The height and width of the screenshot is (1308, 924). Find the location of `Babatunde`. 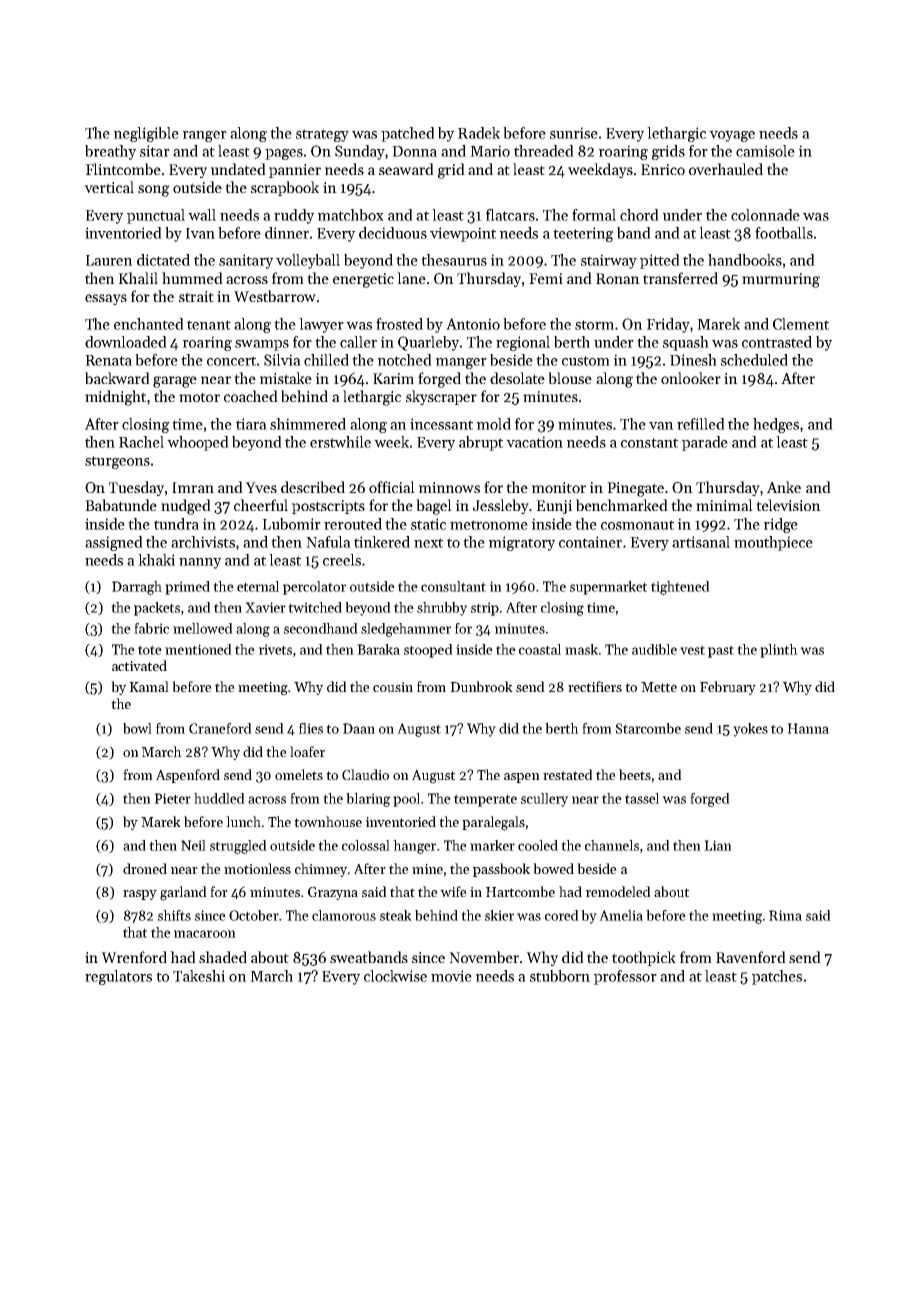

Babatunde is located at coordinates (121, 505).
